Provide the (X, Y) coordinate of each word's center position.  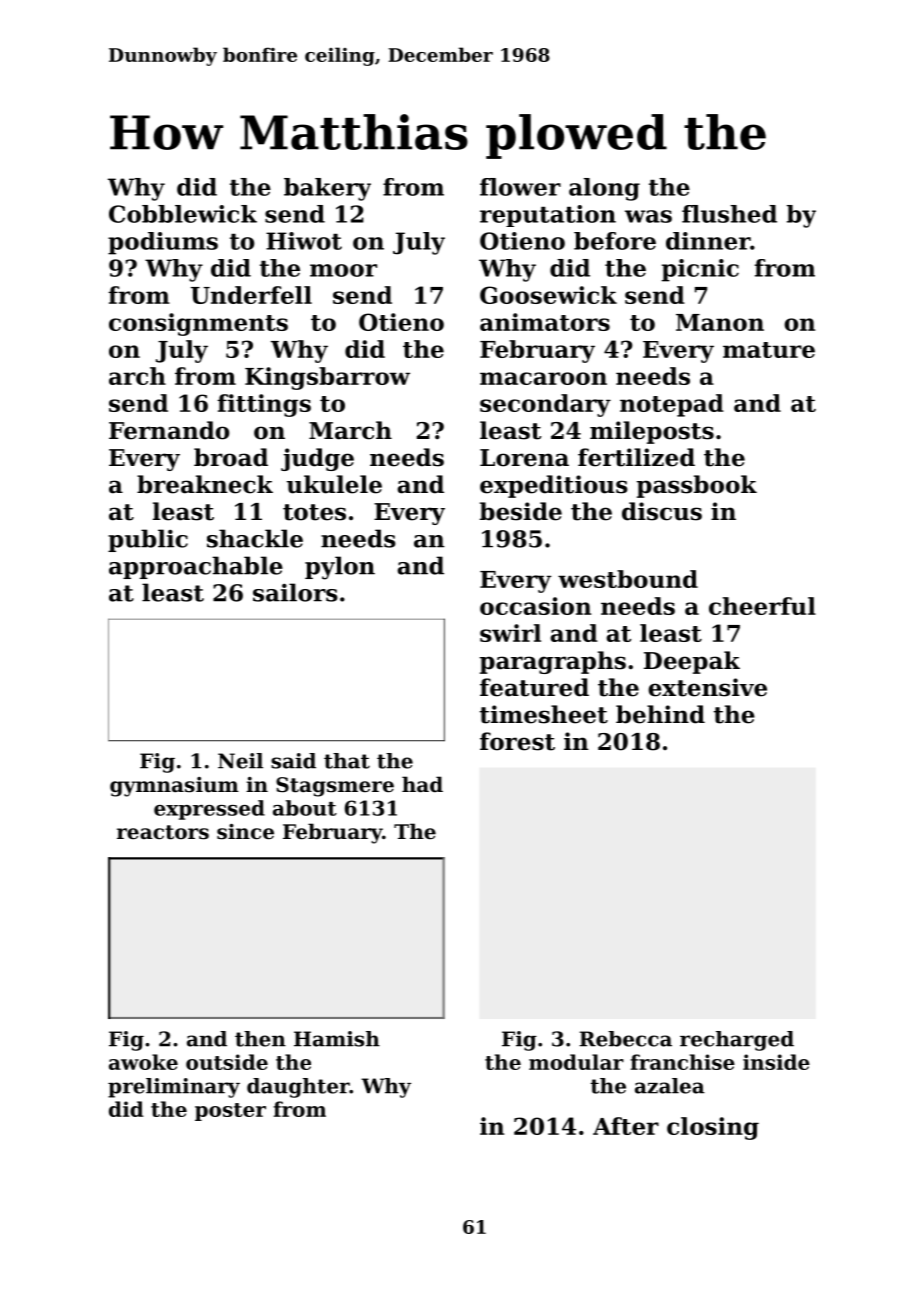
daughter (298, 1088)
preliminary (174, 1088)
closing (713, 1128)
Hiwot (304, 241)
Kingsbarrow (327, 378)
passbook (697, 486)
